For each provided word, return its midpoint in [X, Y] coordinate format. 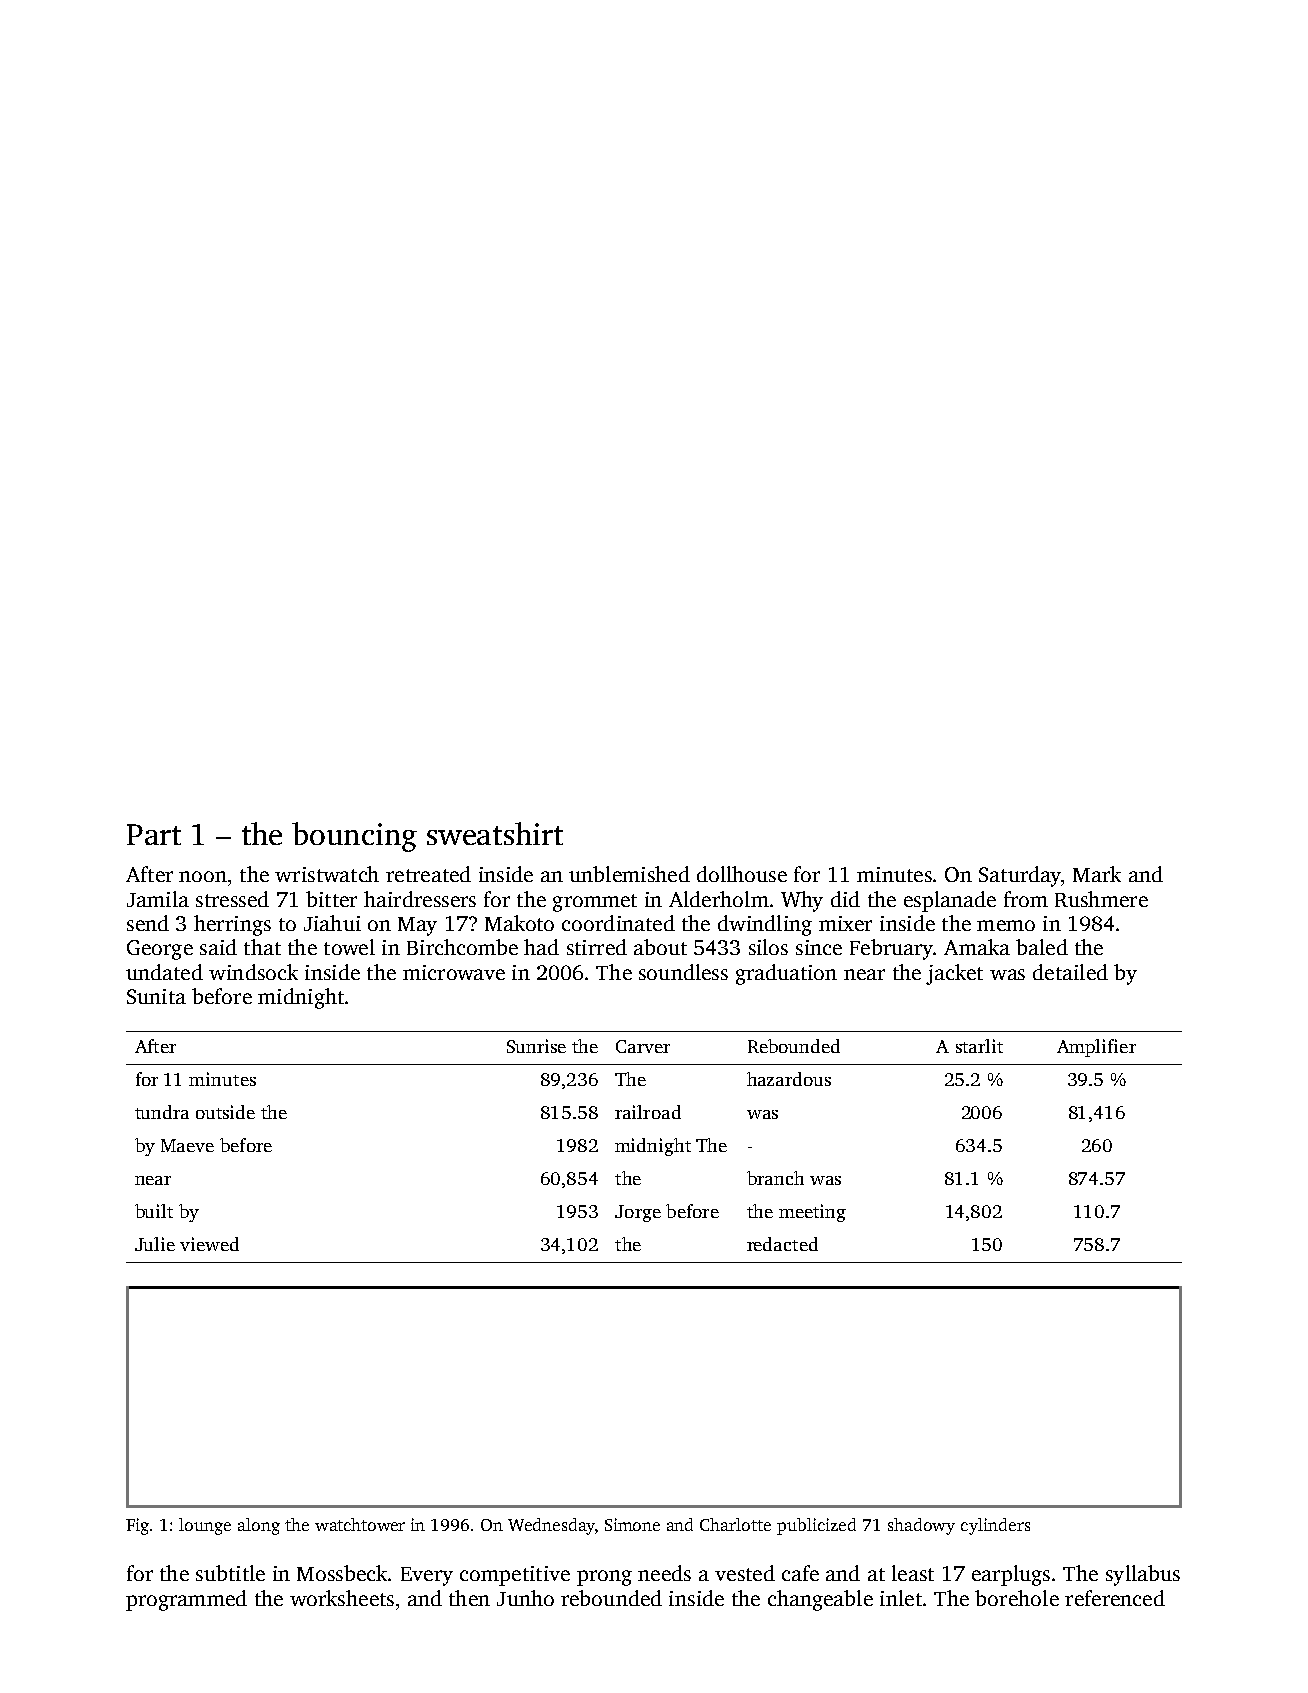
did [845, 899]
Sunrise [536, 1046]
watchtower [360, 1524]
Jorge [638, 1213]
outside [225, 1112]
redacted [782, 1244]
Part [154, 834]
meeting [812, 1213]
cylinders [995, 1526]
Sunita [156, 996]
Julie [155, 1244]
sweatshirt [495, 833]
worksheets [342, 1598]
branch [775, 1178]
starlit [979, 1046]
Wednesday [551, 1526]
